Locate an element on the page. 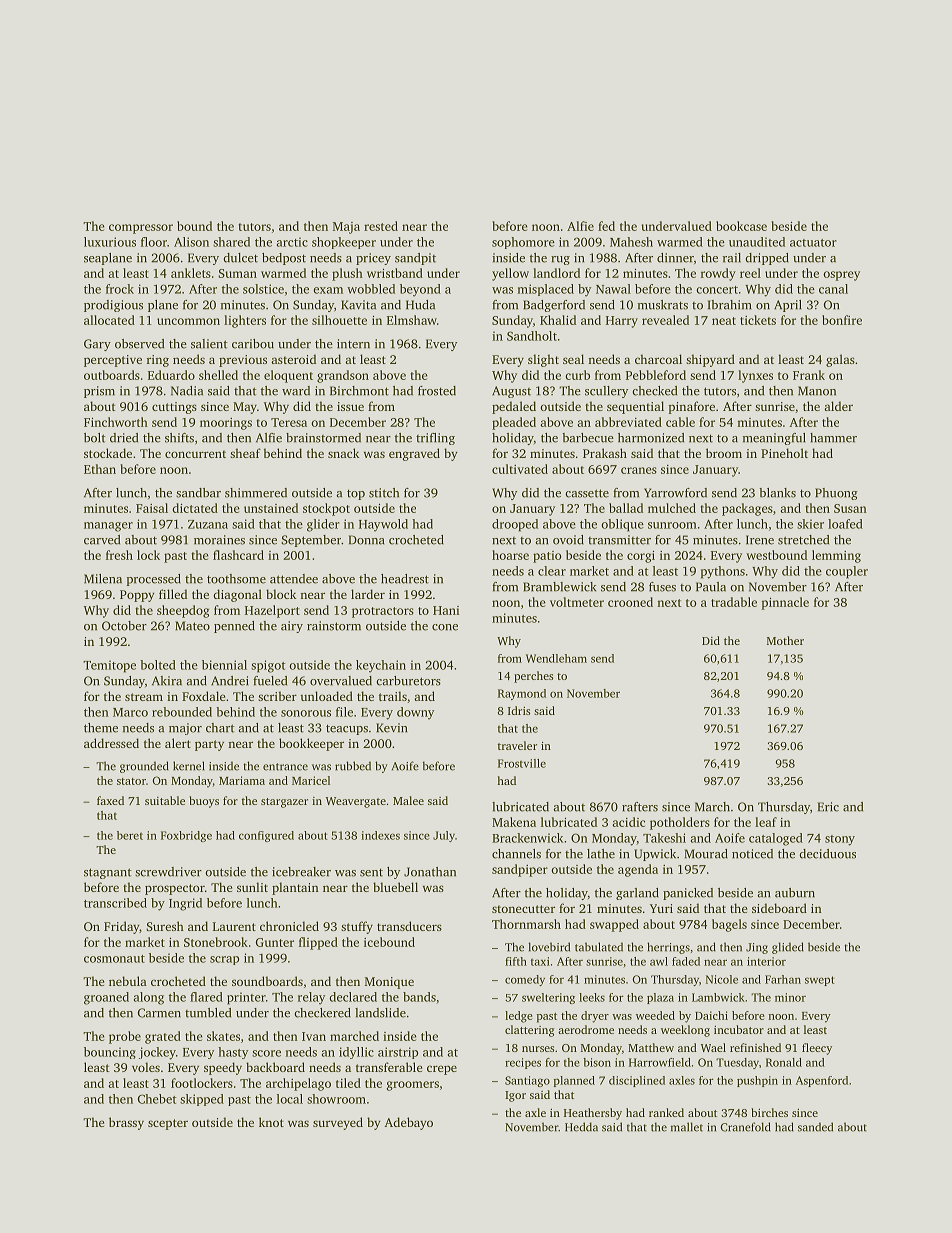 Image resolution: width=952 pixels, height=1233 pixels. frock is located at coordinates (120, 289).
